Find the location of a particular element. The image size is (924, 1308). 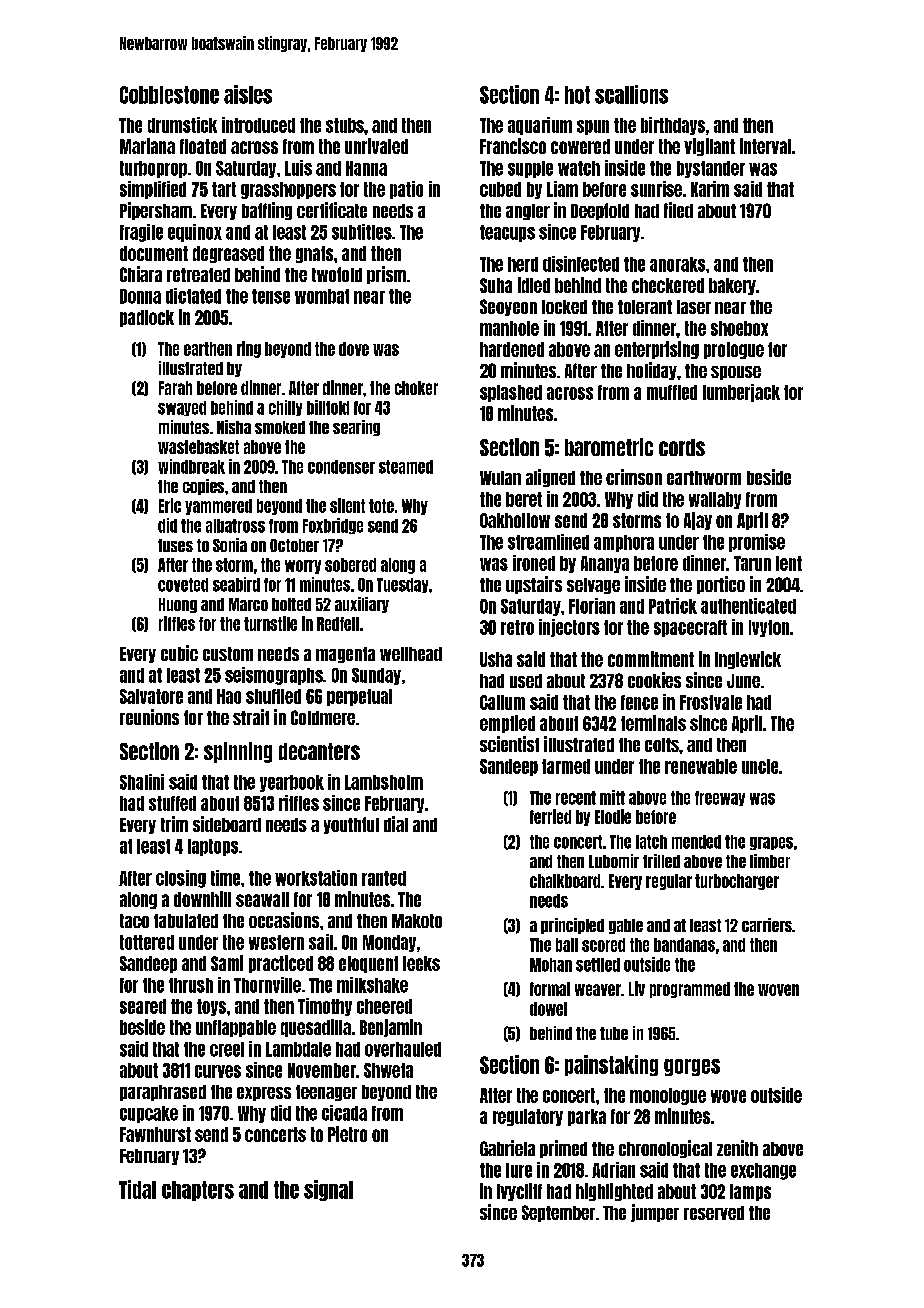

Sunday is located at coordinates (376, 676).
